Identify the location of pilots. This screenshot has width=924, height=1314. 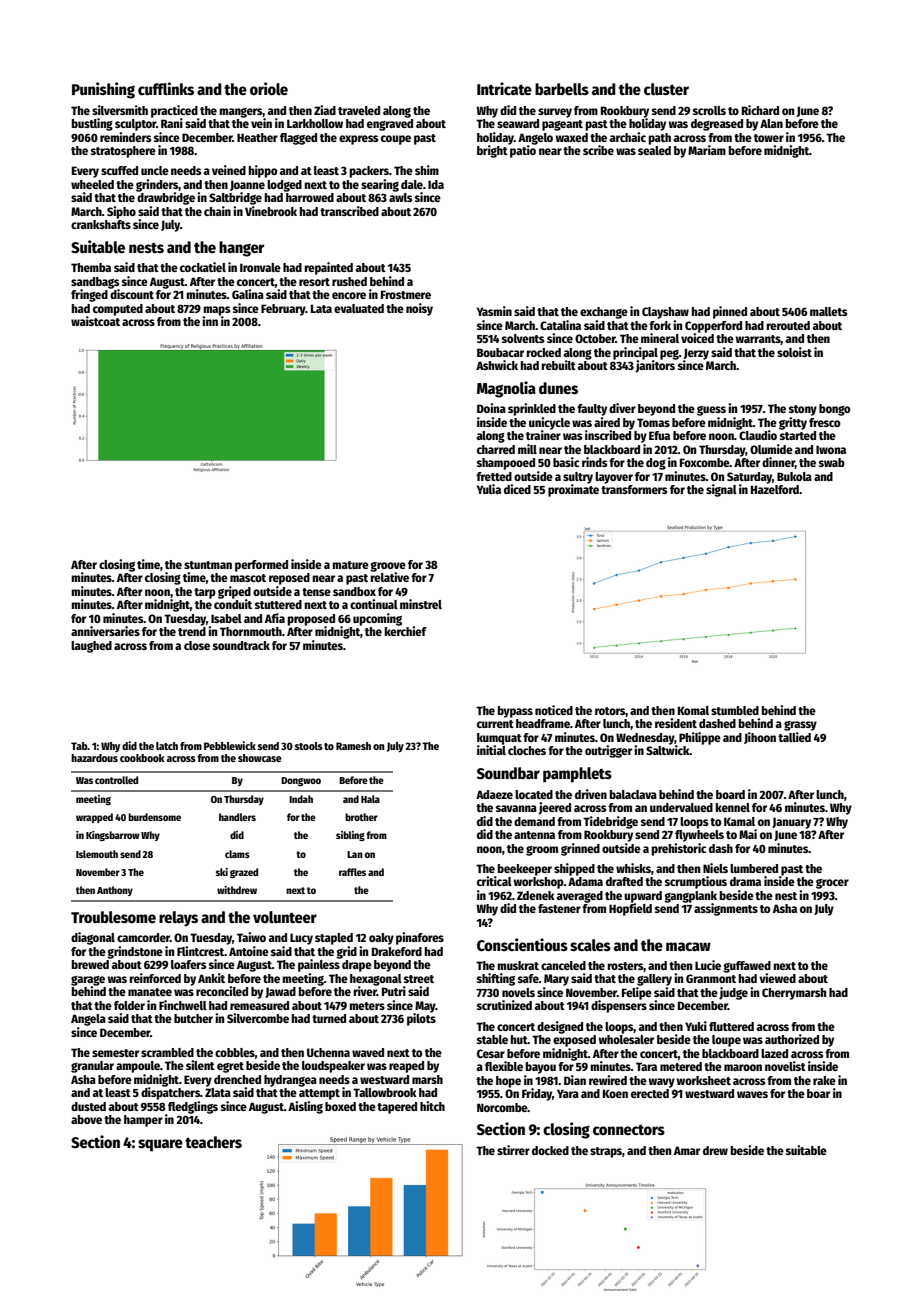
(421, 1019).
